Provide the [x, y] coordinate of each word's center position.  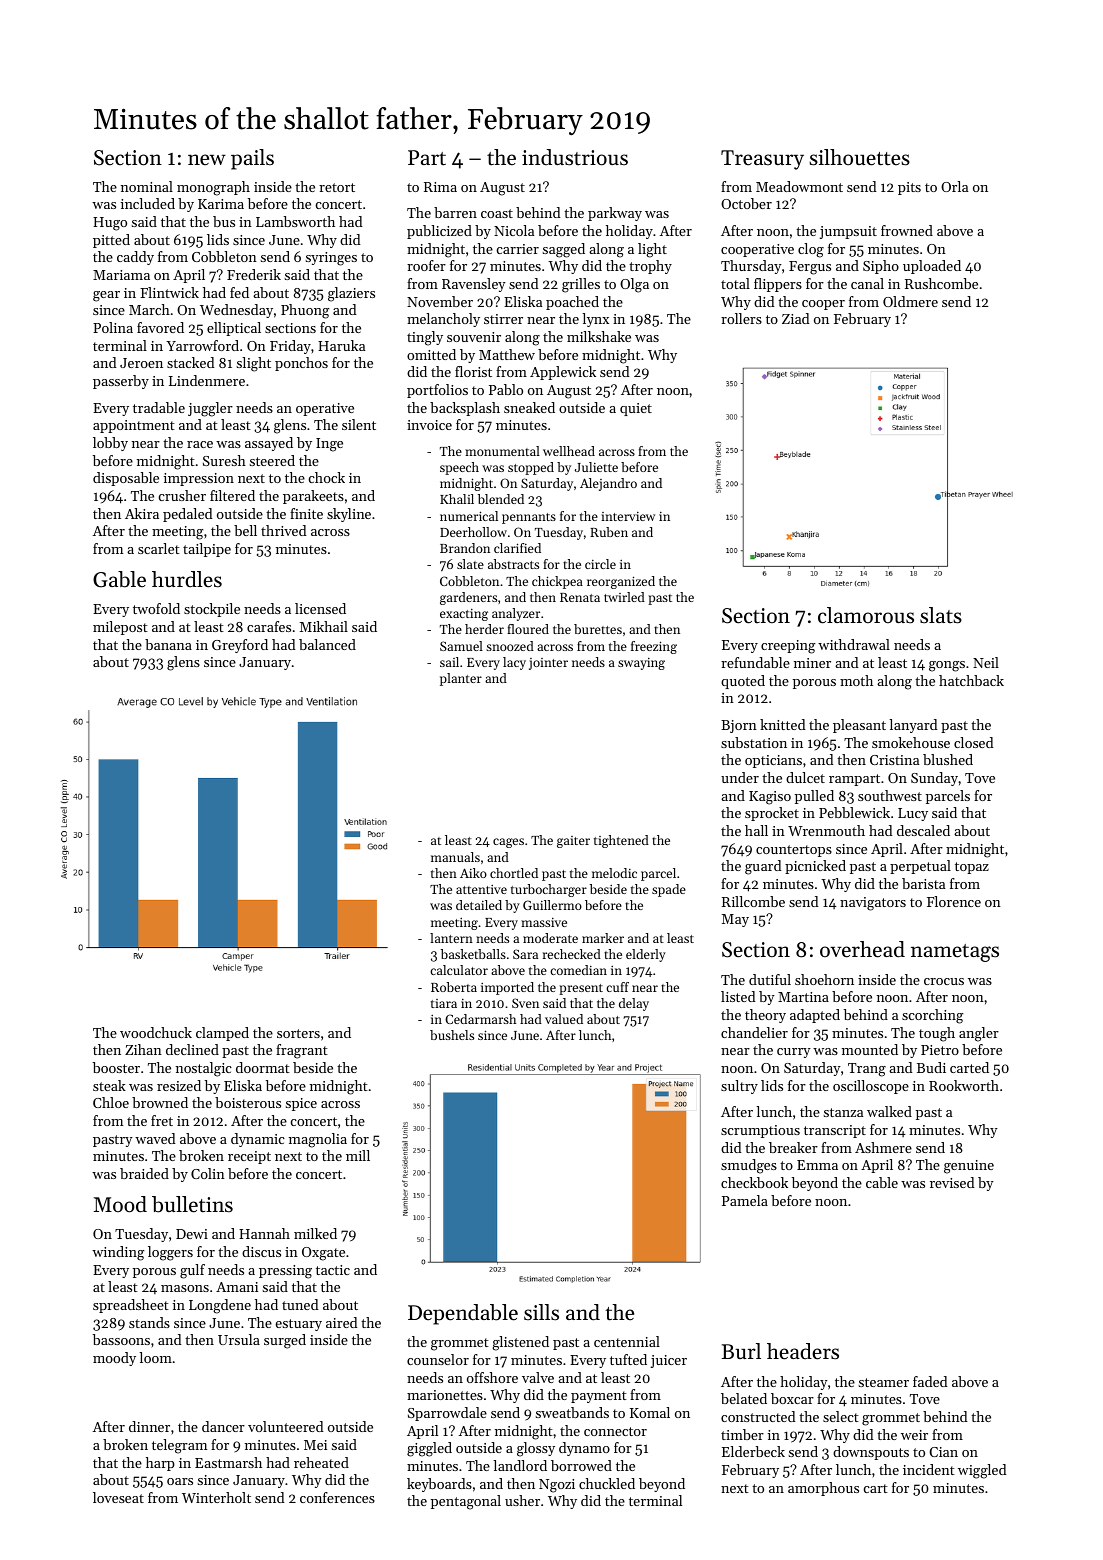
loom [155, 1357]
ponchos [301, 364]
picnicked [815, 867]
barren [455, 212]
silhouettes [859, 157]
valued [564, 1019]
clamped [222, 1034]
